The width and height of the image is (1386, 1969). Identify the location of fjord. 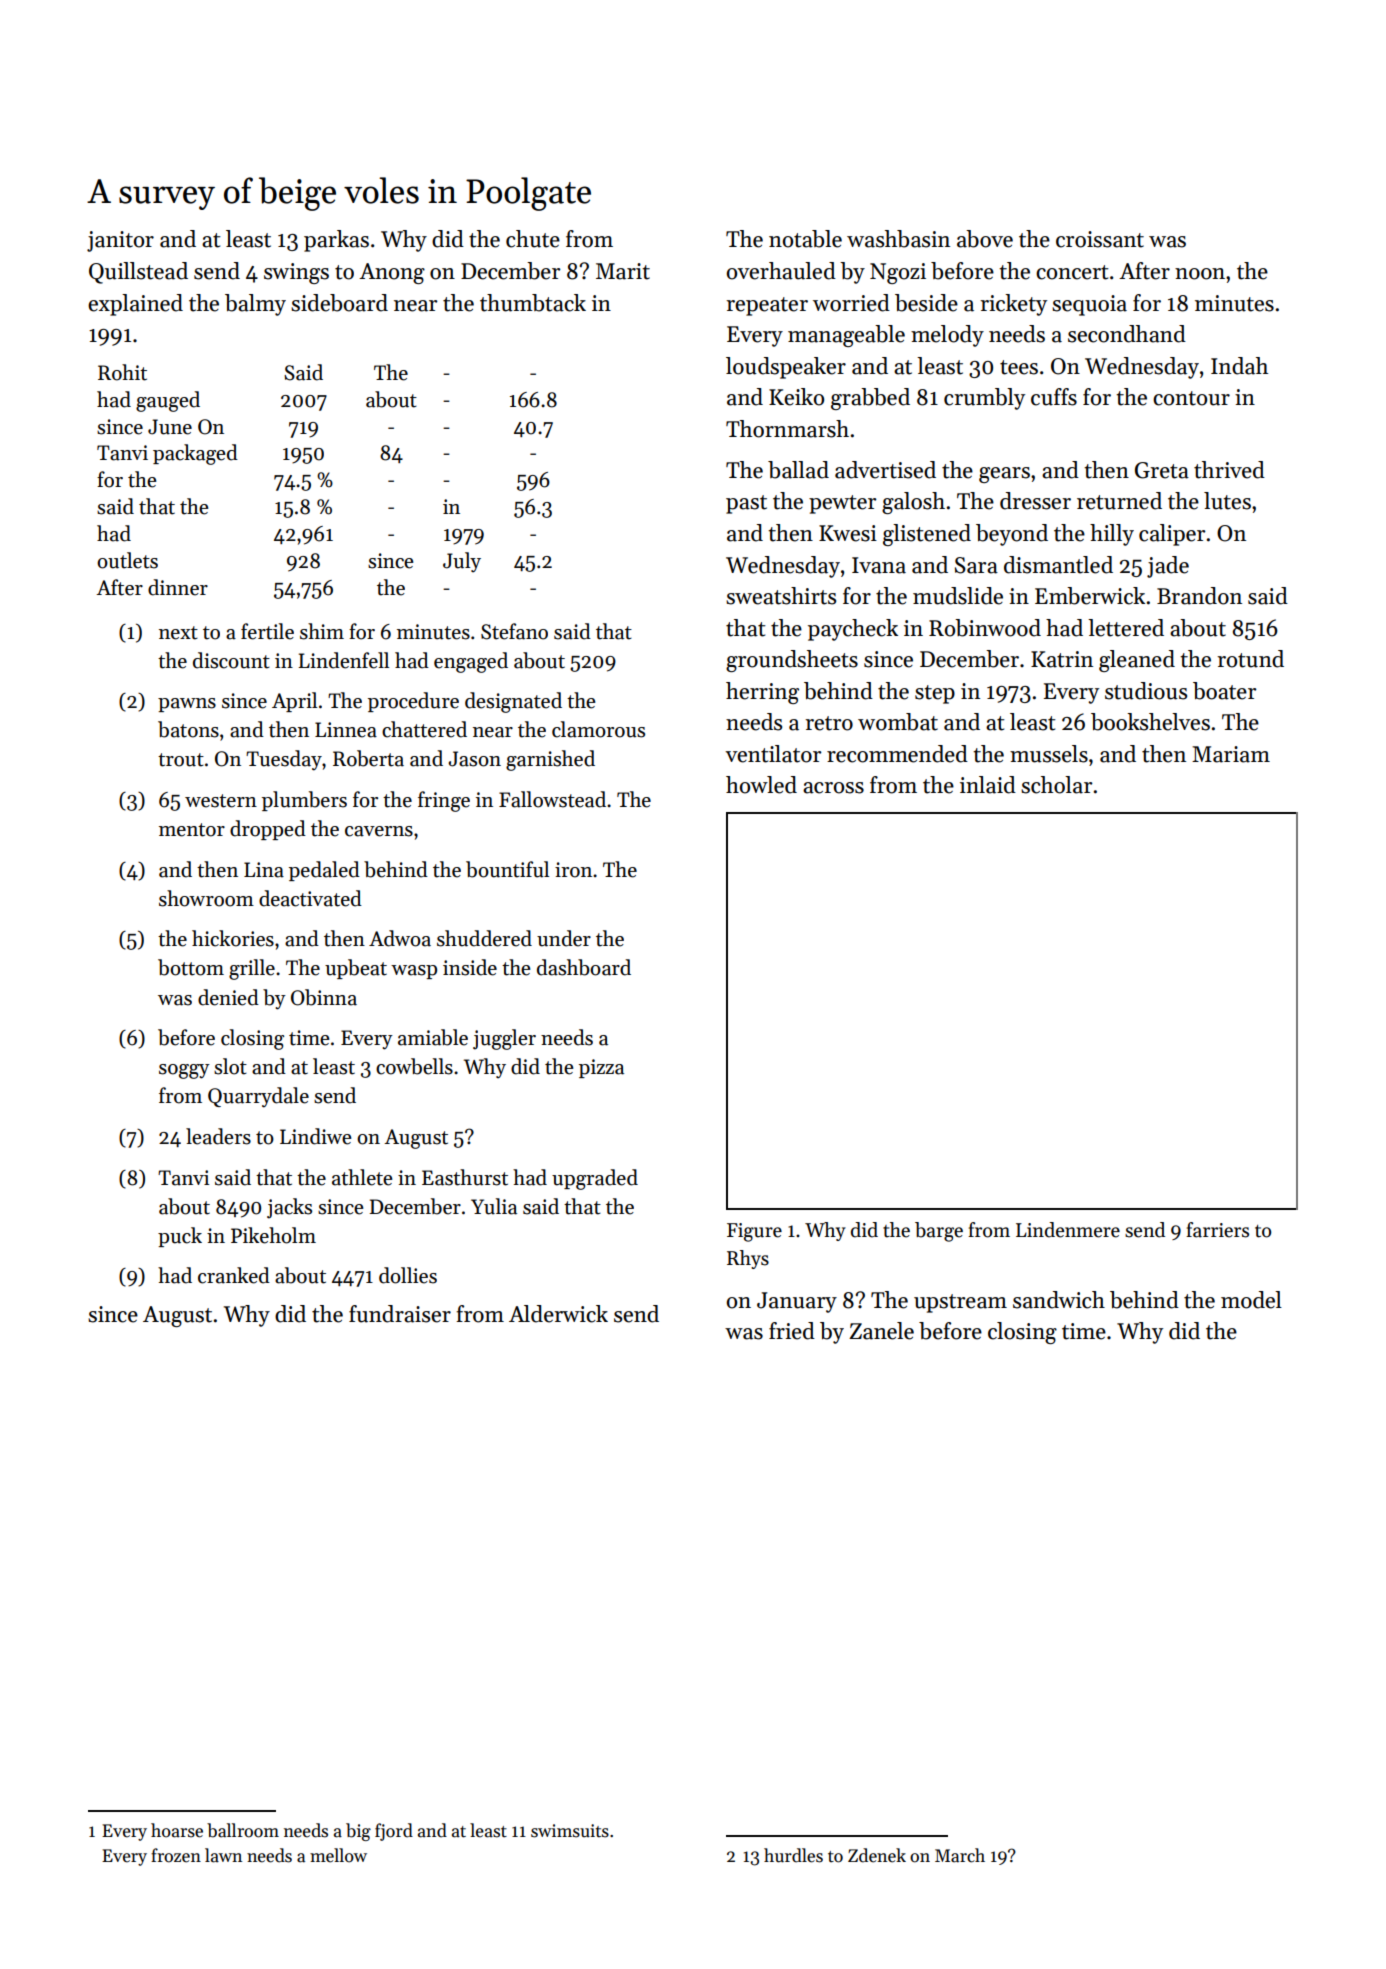
(394, 1832).
